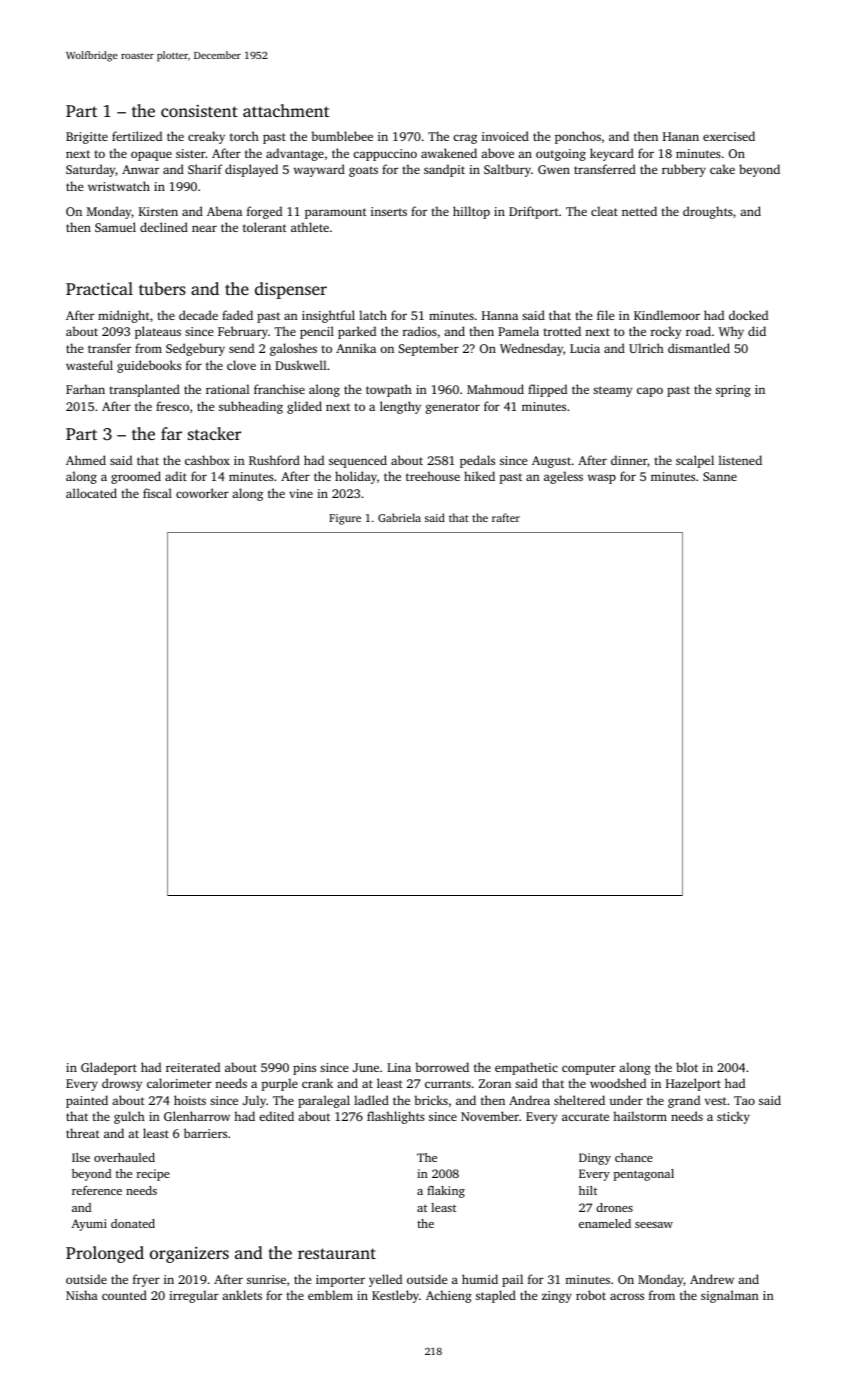  Describe the element at coordinates (496, 1296) in the screenshot. I see `stapled` at that location.
